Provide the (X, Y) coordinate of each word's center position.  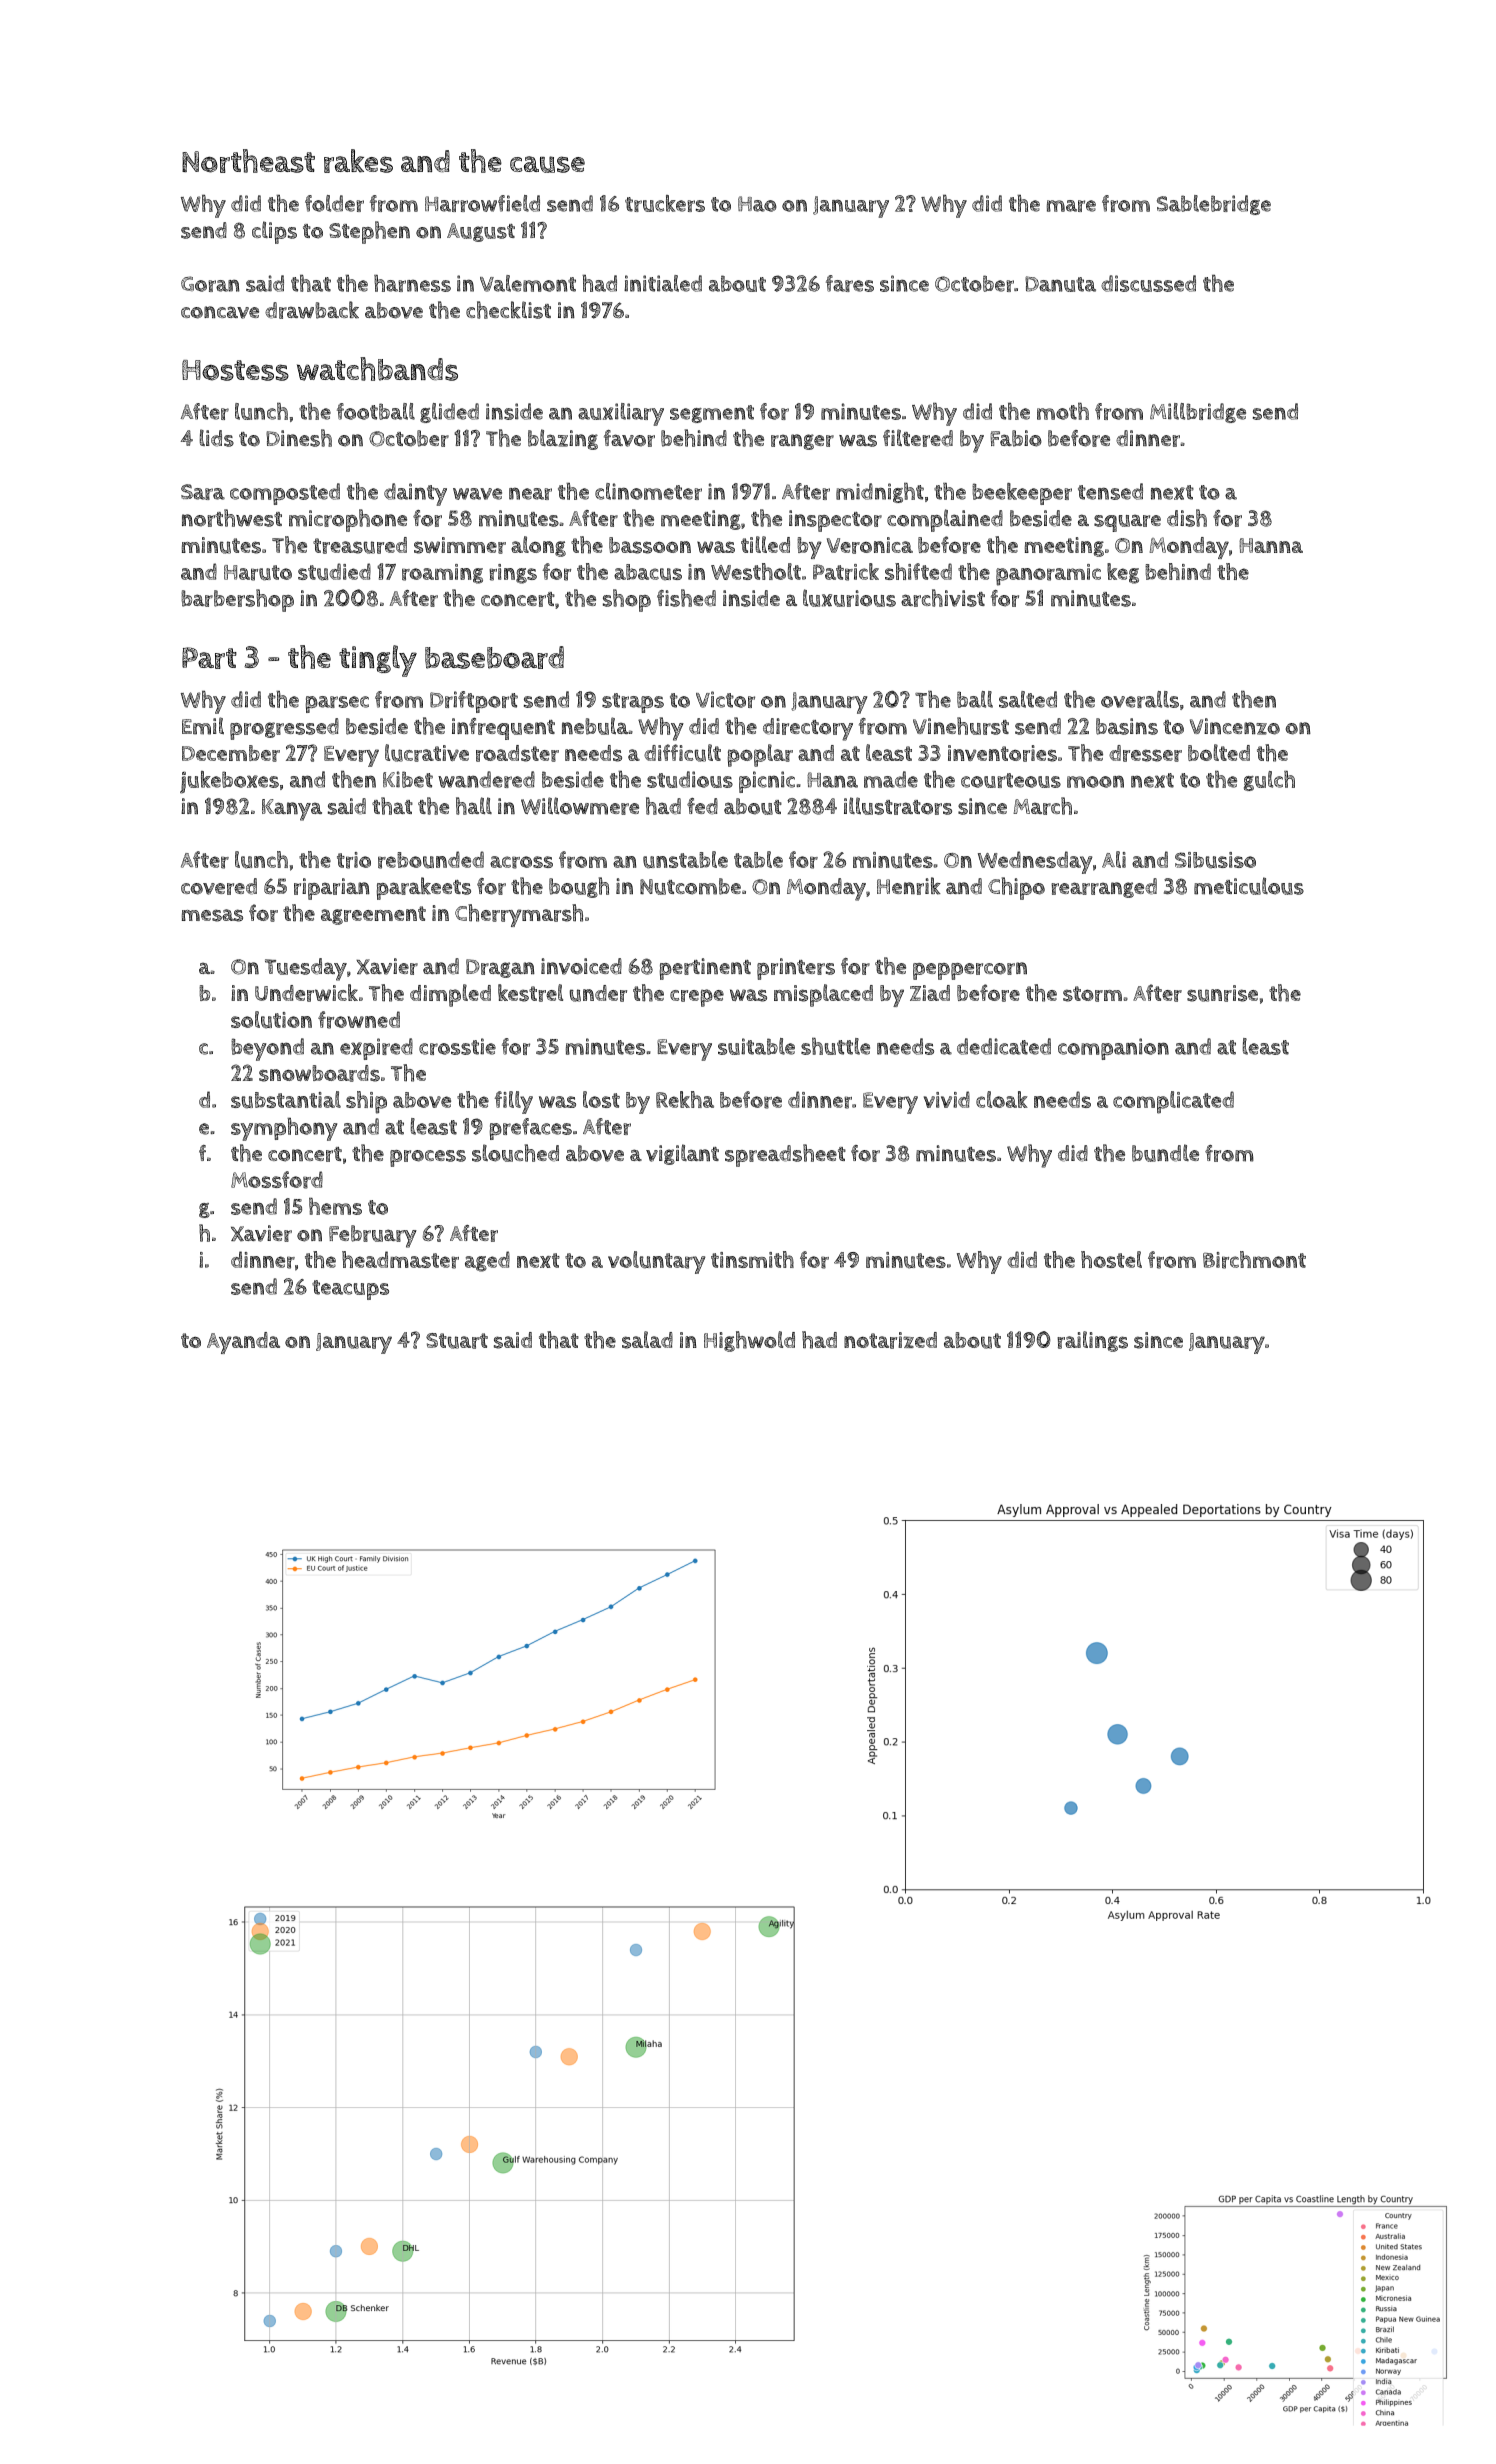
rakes (358, 161)
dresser (1145, 753)
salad (647, 1340)
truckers (665, 203)
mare (1071, 206)
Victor (725, 699)
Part (209, 658)
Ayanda (243, 1343)
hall (474, 806)
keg (1123, 573)
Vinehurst (961, 726)
